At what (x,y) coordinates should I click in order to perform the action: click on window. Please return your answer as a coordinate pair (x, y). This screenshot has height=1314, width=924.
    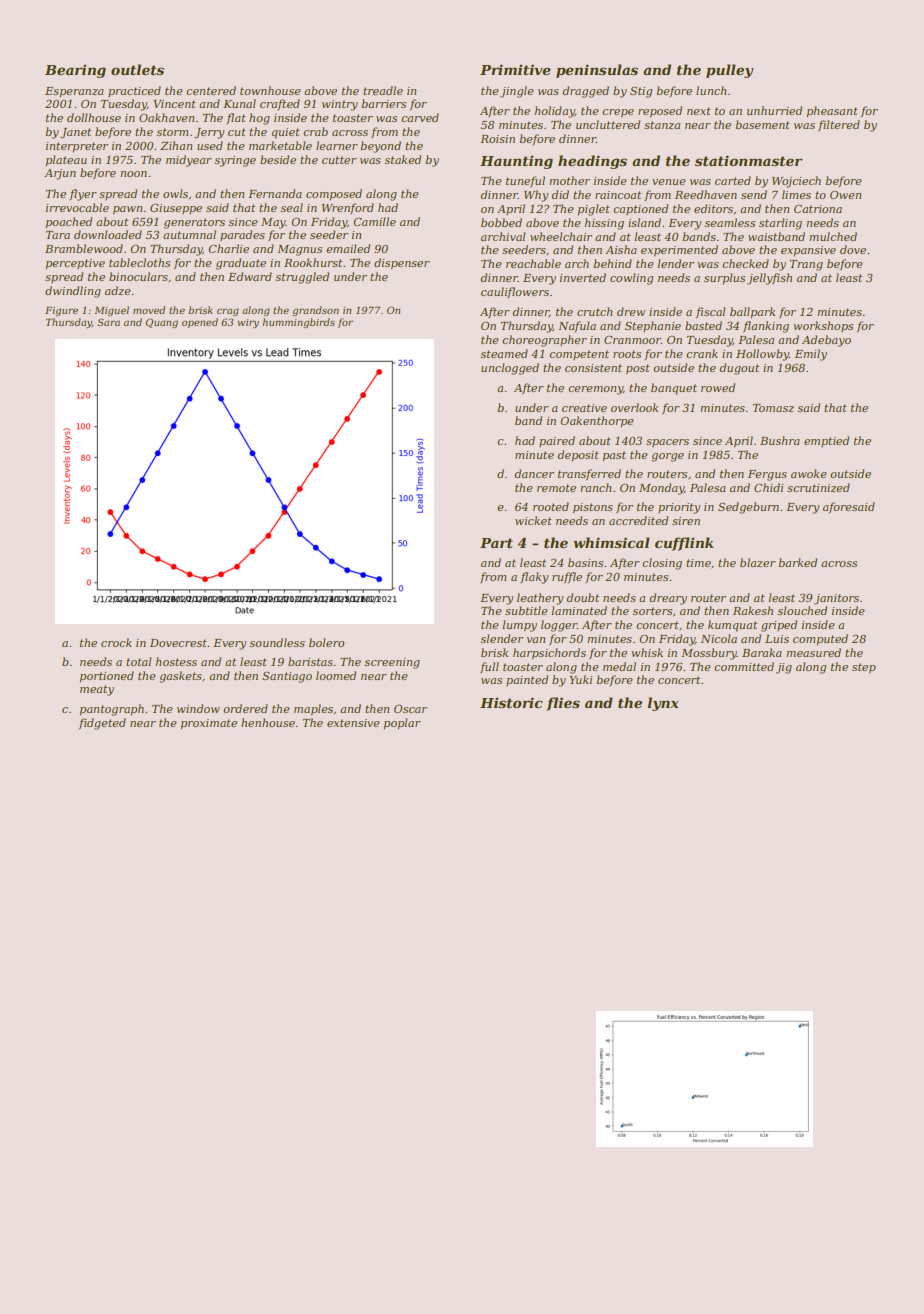
    Looking at the image, I should click on (198, 708).
